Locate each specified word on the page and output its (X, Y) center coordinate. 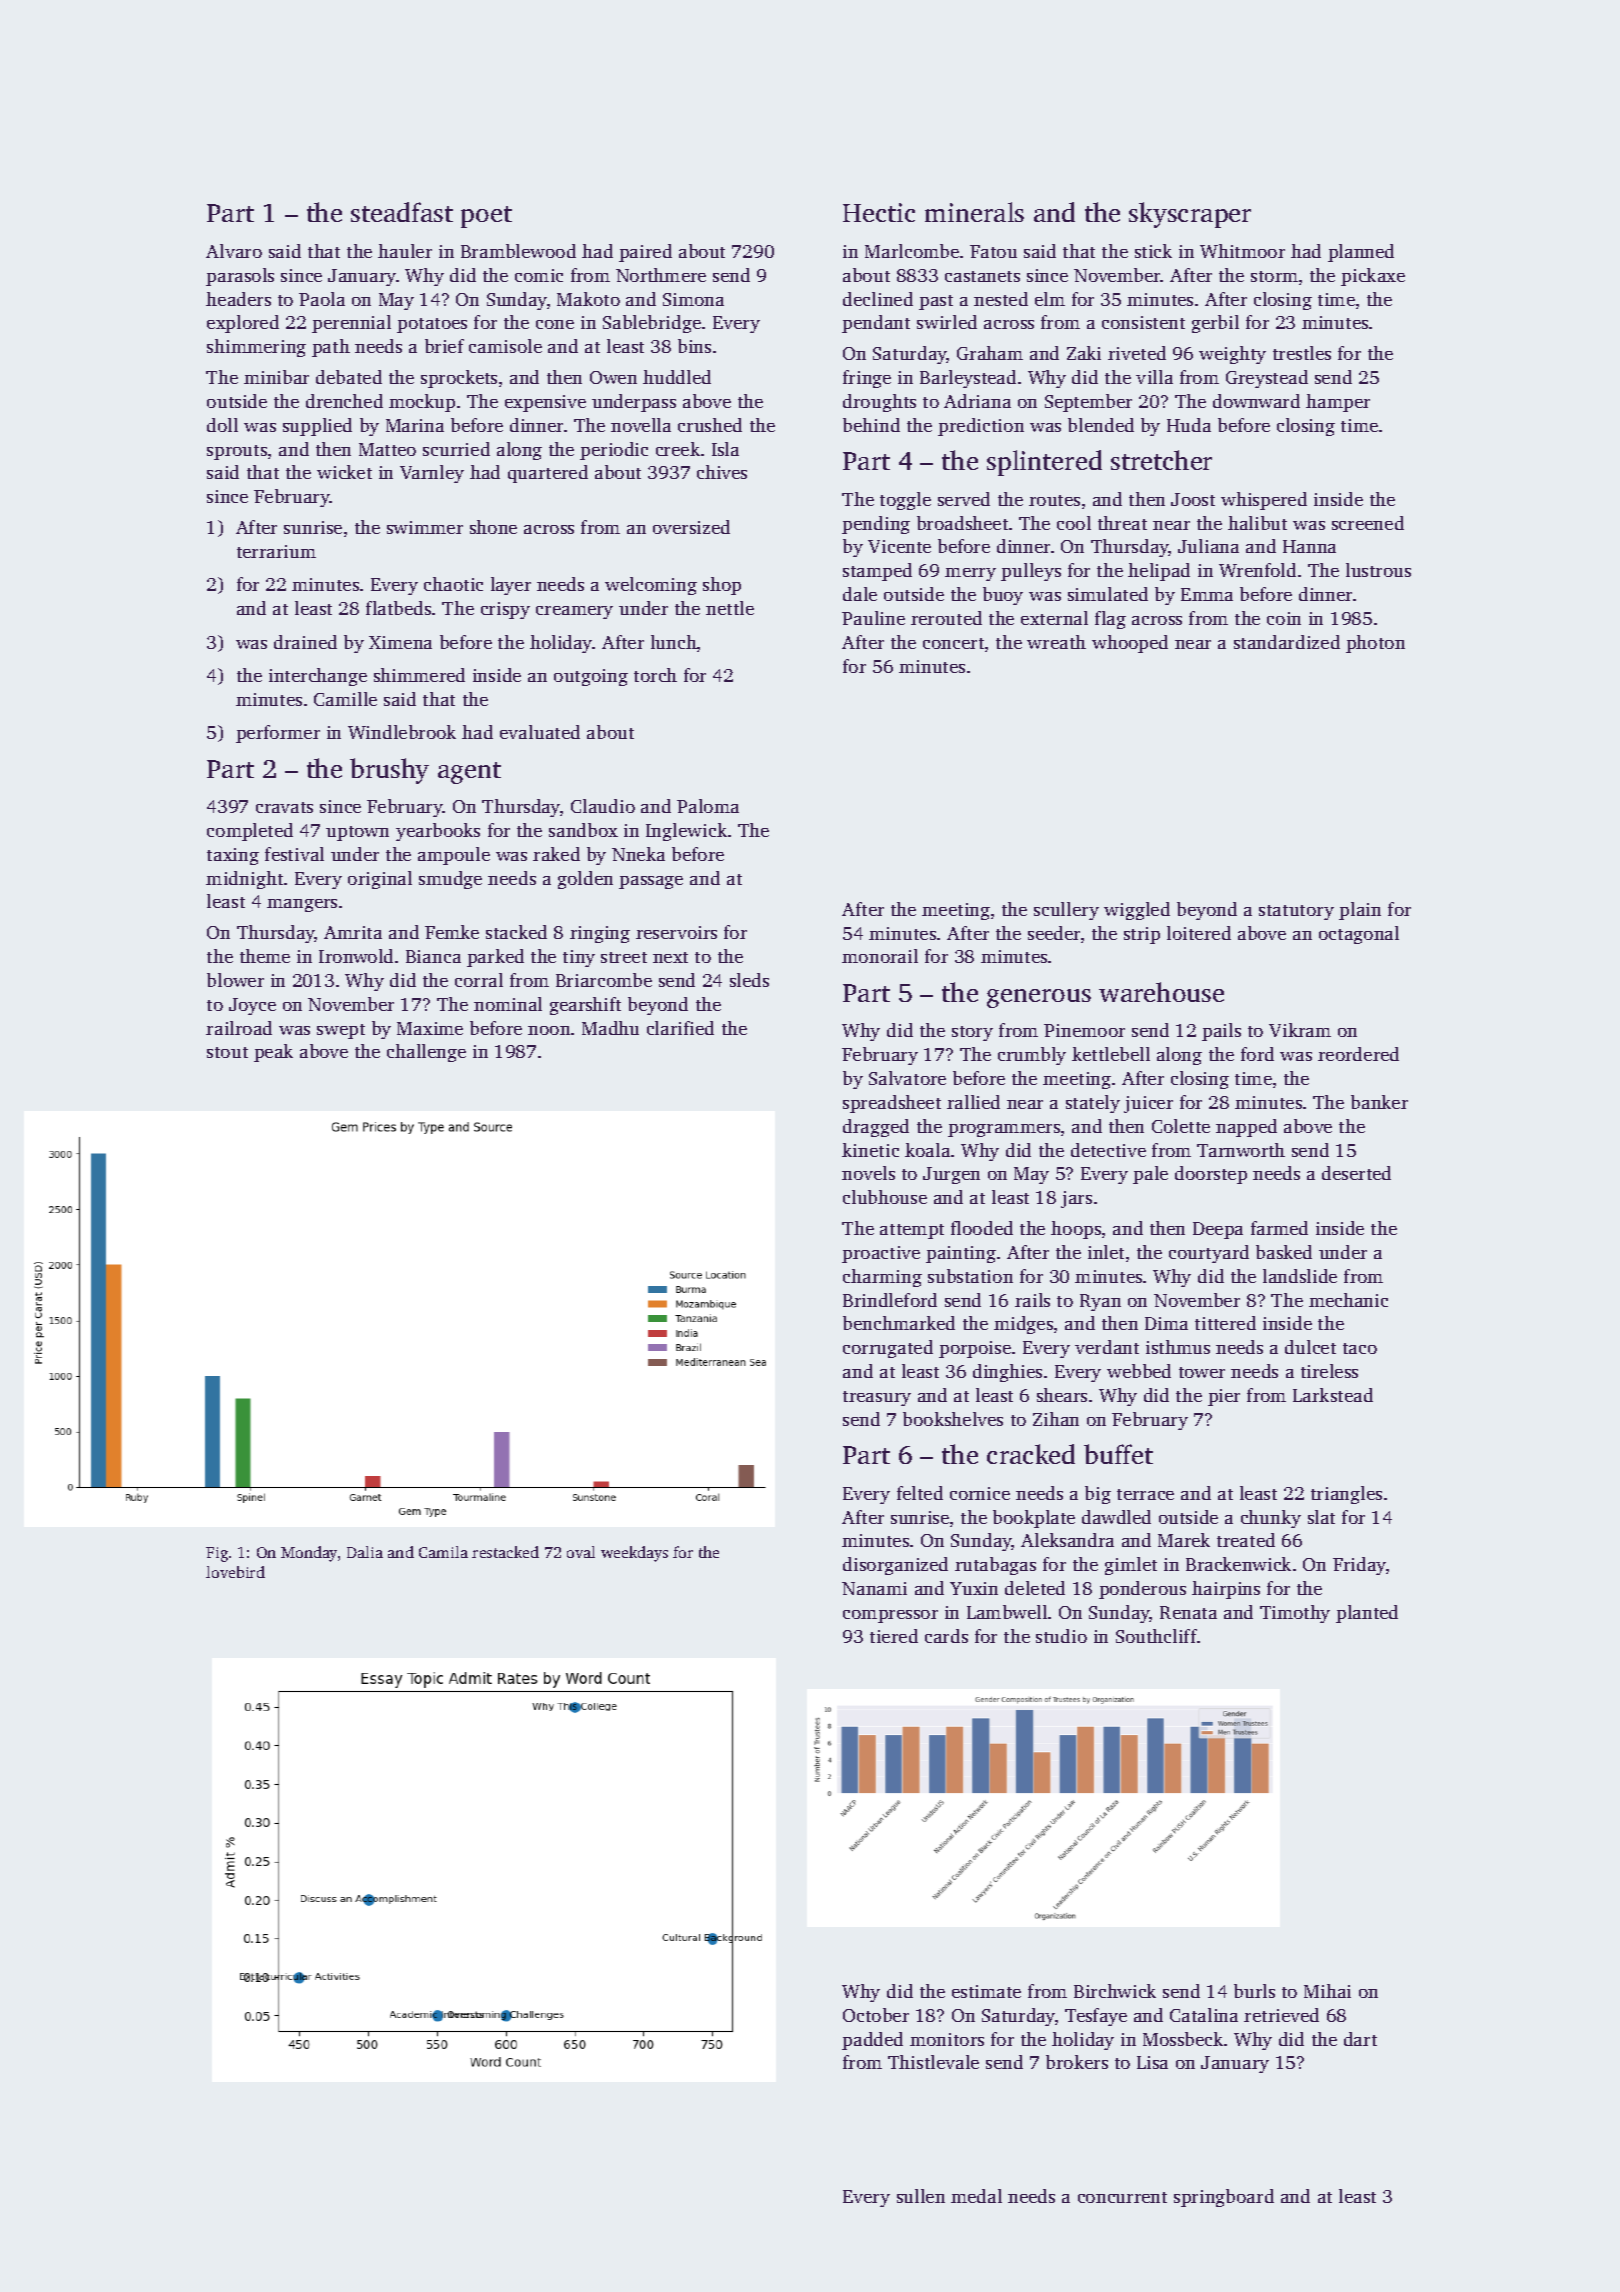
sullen (921, 2196)
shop (722, 586)
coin (1284, 618)
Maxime (430, 1028)
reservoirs (676, 932)
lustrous (1378, 570)
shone (493, 527)
